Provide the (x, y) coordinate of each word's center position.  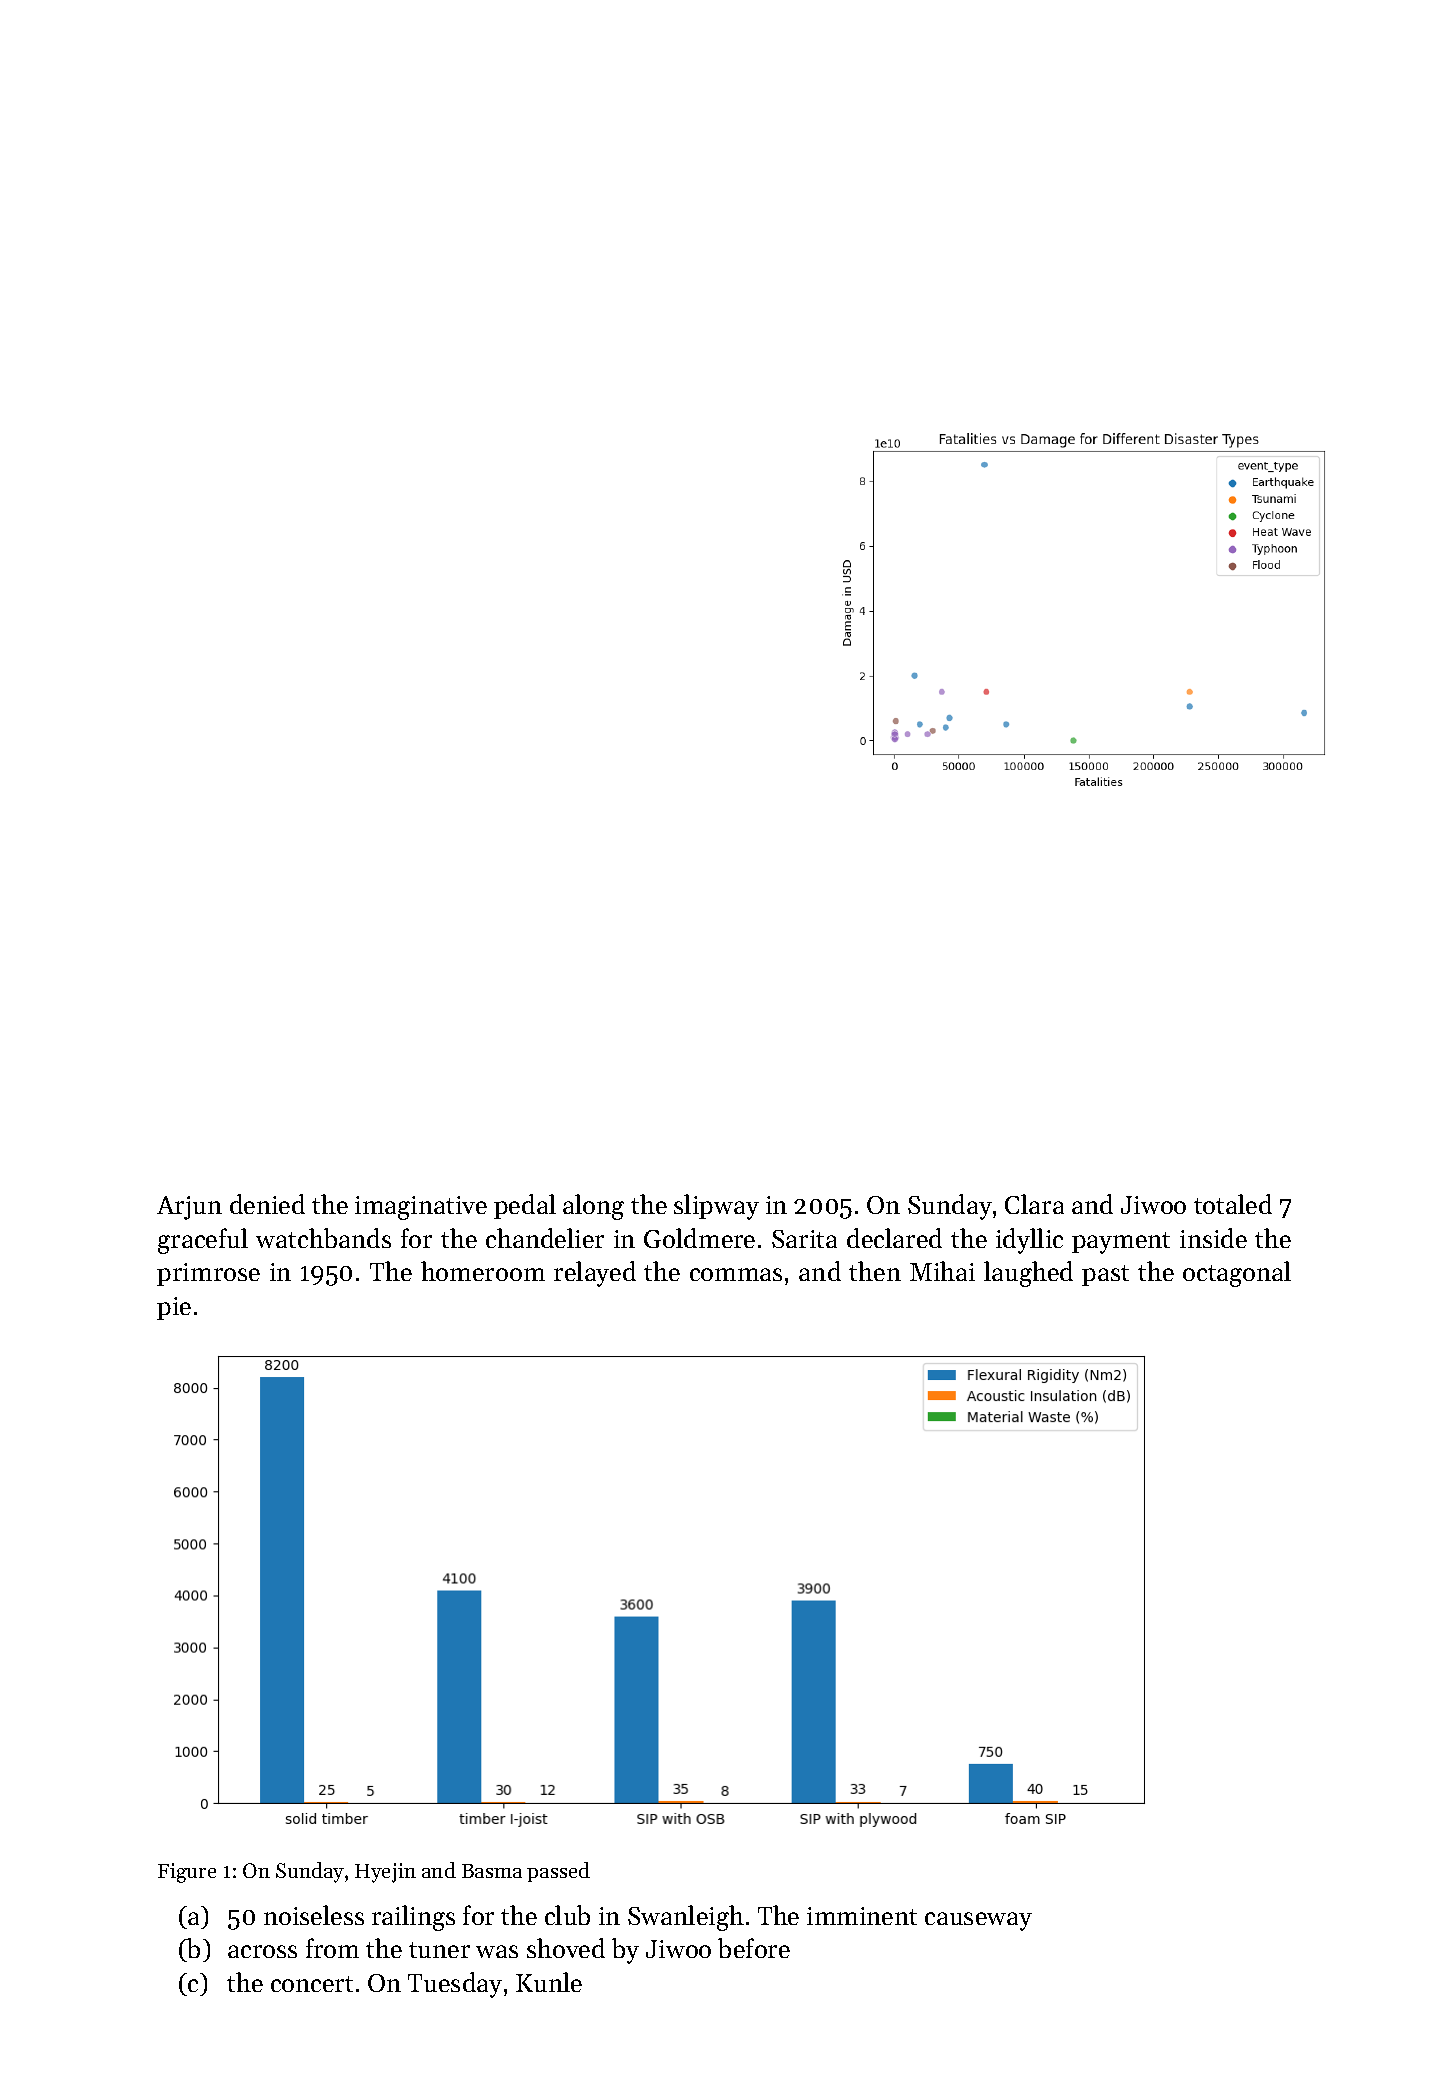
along (593, 1207)
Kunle (549, 1982)
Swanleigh (686, 1918)
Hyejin (385, 1873)
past (1105, 1275)
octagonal (1237, 1274)
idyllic (1029, 1241)
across (262, 1951)
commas (736, 1274)
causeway (978, 1921)
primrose (208, 1274)
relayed (595, 1274)
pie (174, 1308)
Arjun (189, 1208)
